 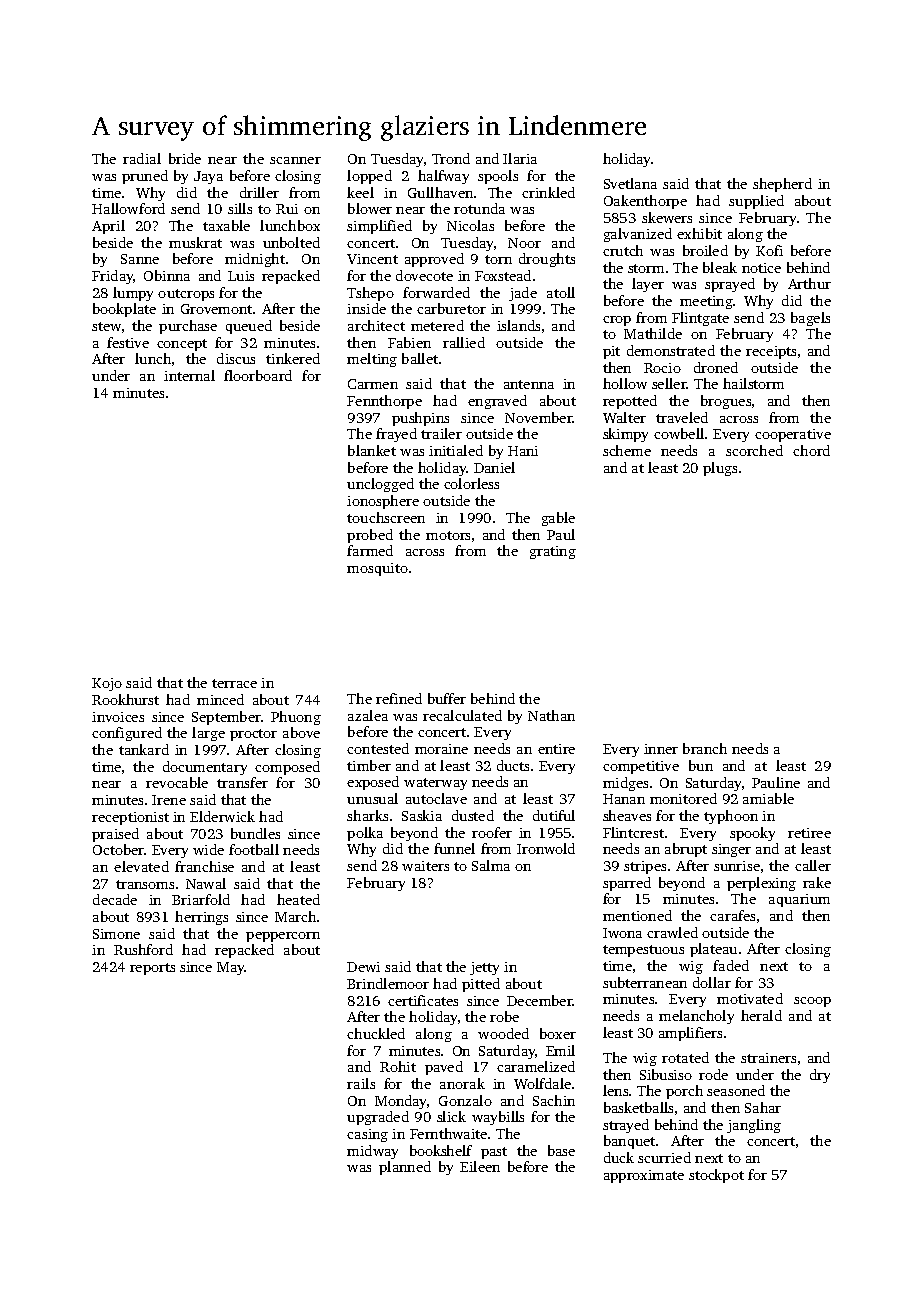 I want to click on pruned, so click(x=145, y=177).
